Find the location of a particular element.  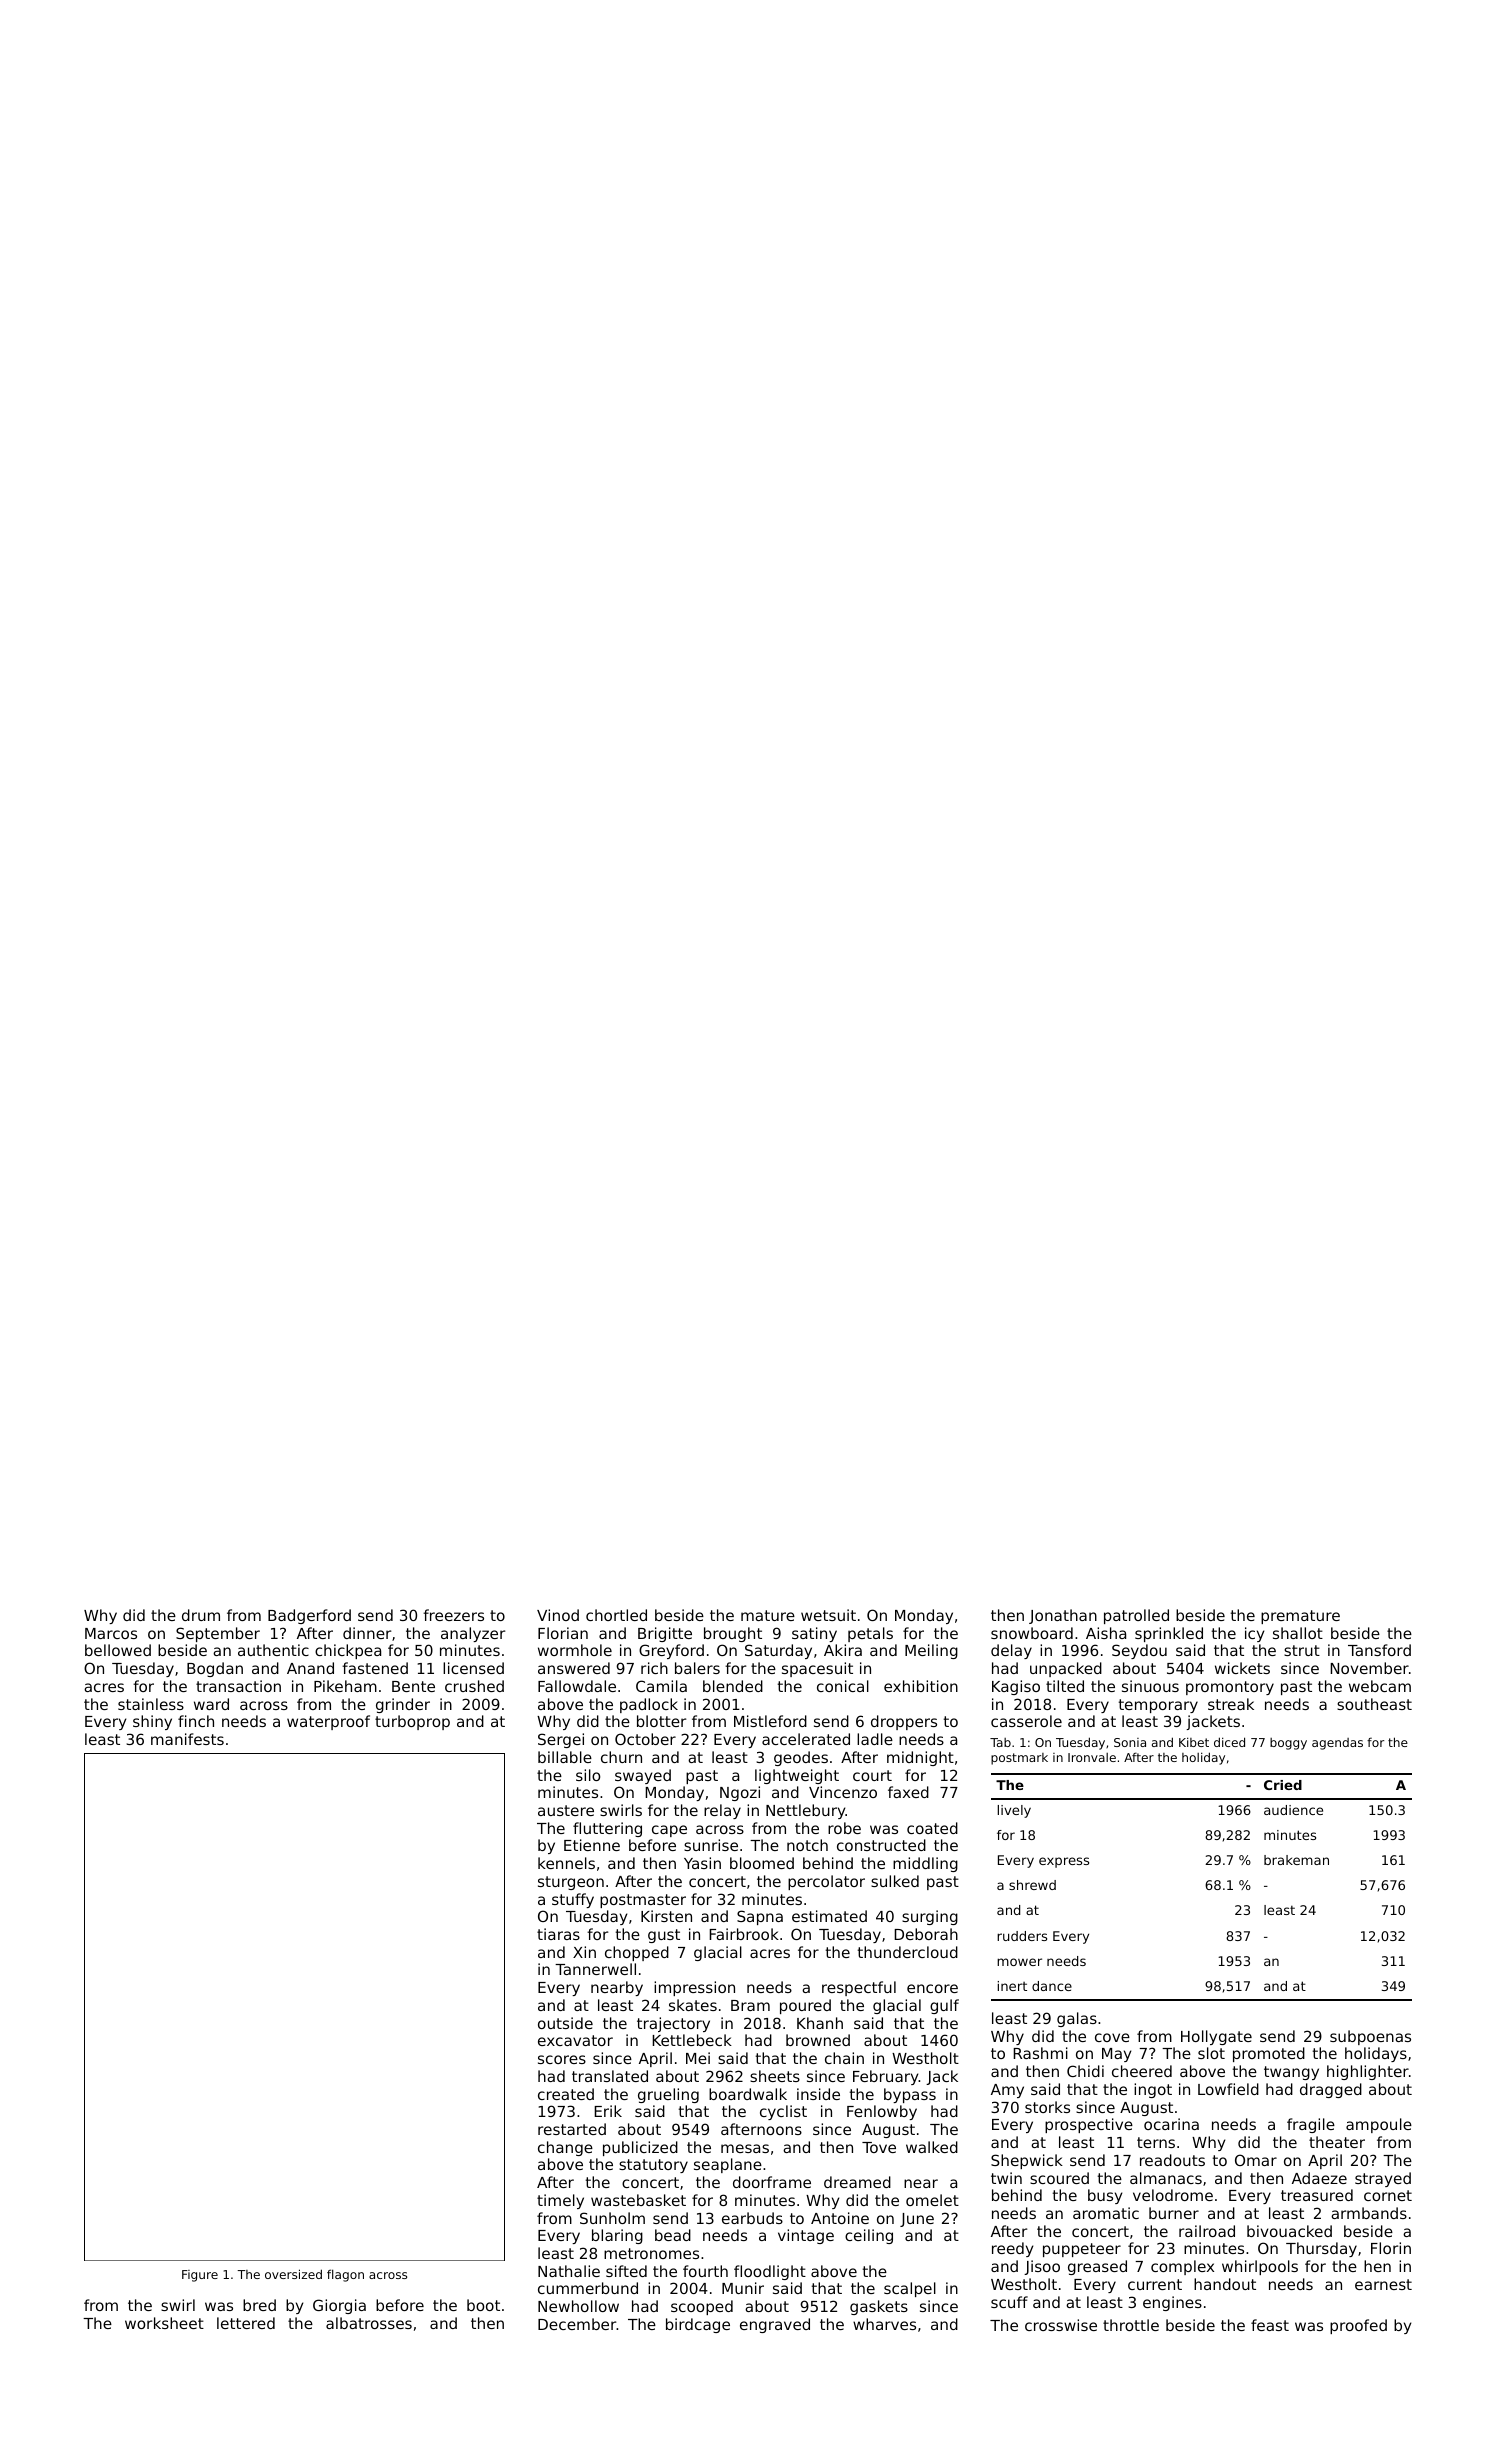

drum is located at coordinates (201, 1615).
